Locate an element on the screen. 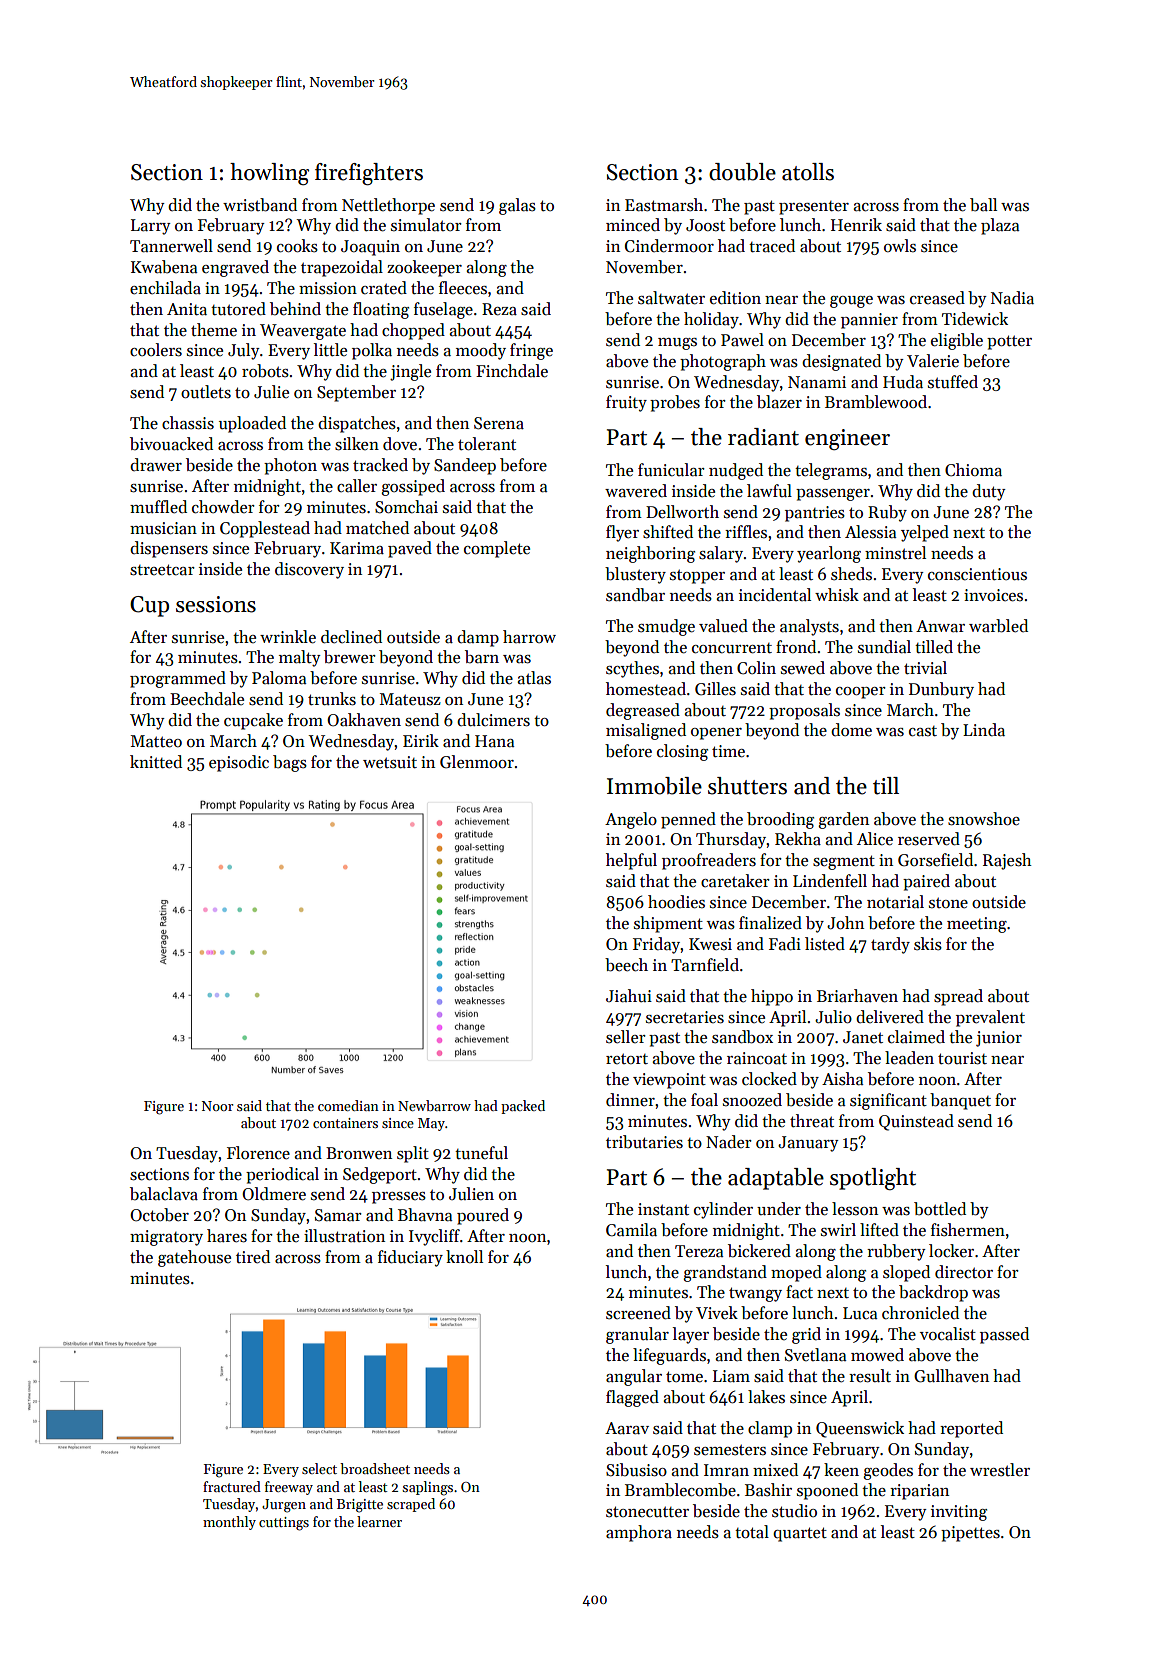 The height and width of the screenshot is (1654, 1165). robots is located at coordinates (265, 371).
